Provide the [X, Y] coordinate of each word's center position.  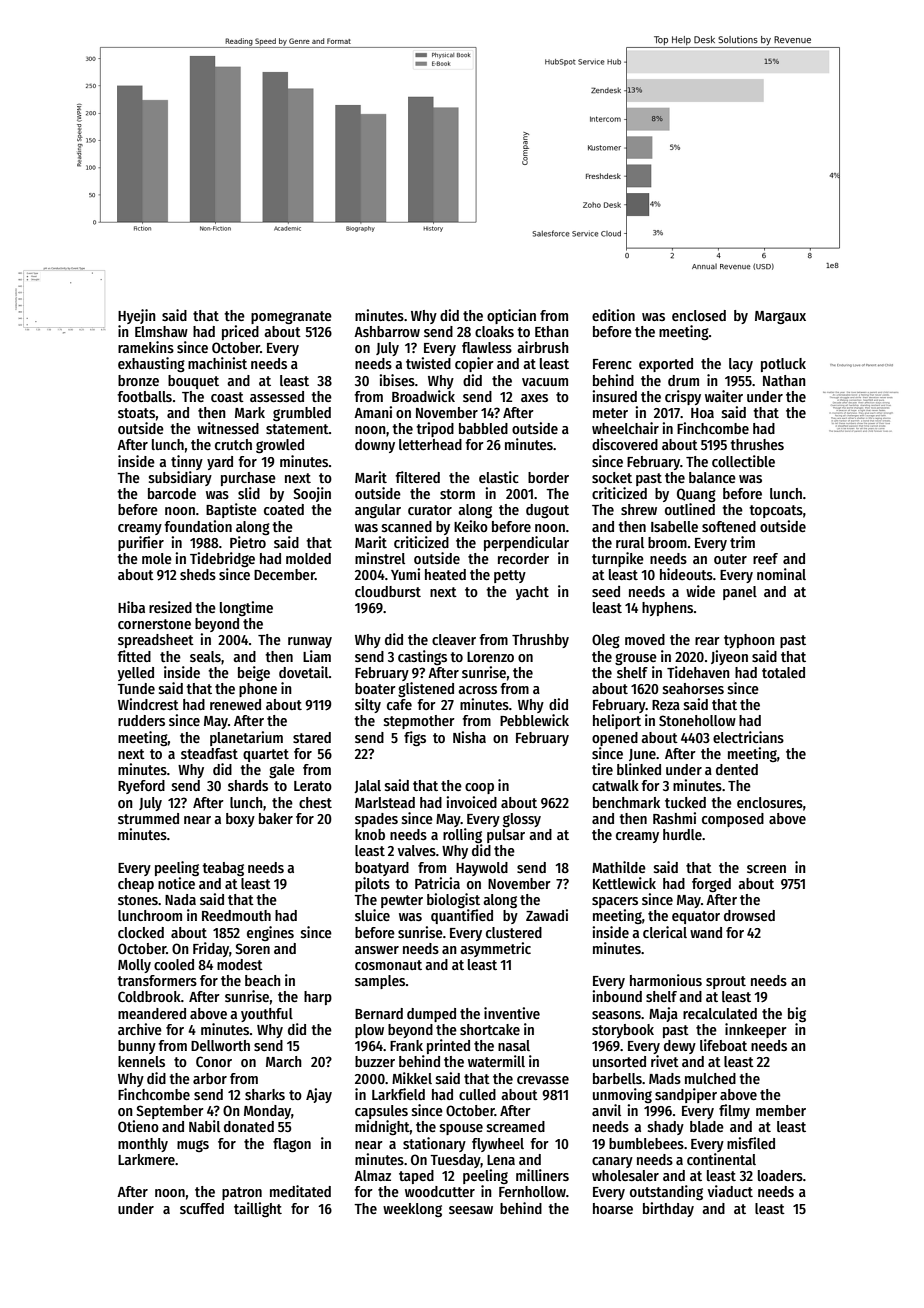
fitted [134, 656]
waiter [724, 396]
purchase [248, 479]
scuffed [202, 1208]
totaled [783, 672]
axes [534, 398]
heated [445, 574]
